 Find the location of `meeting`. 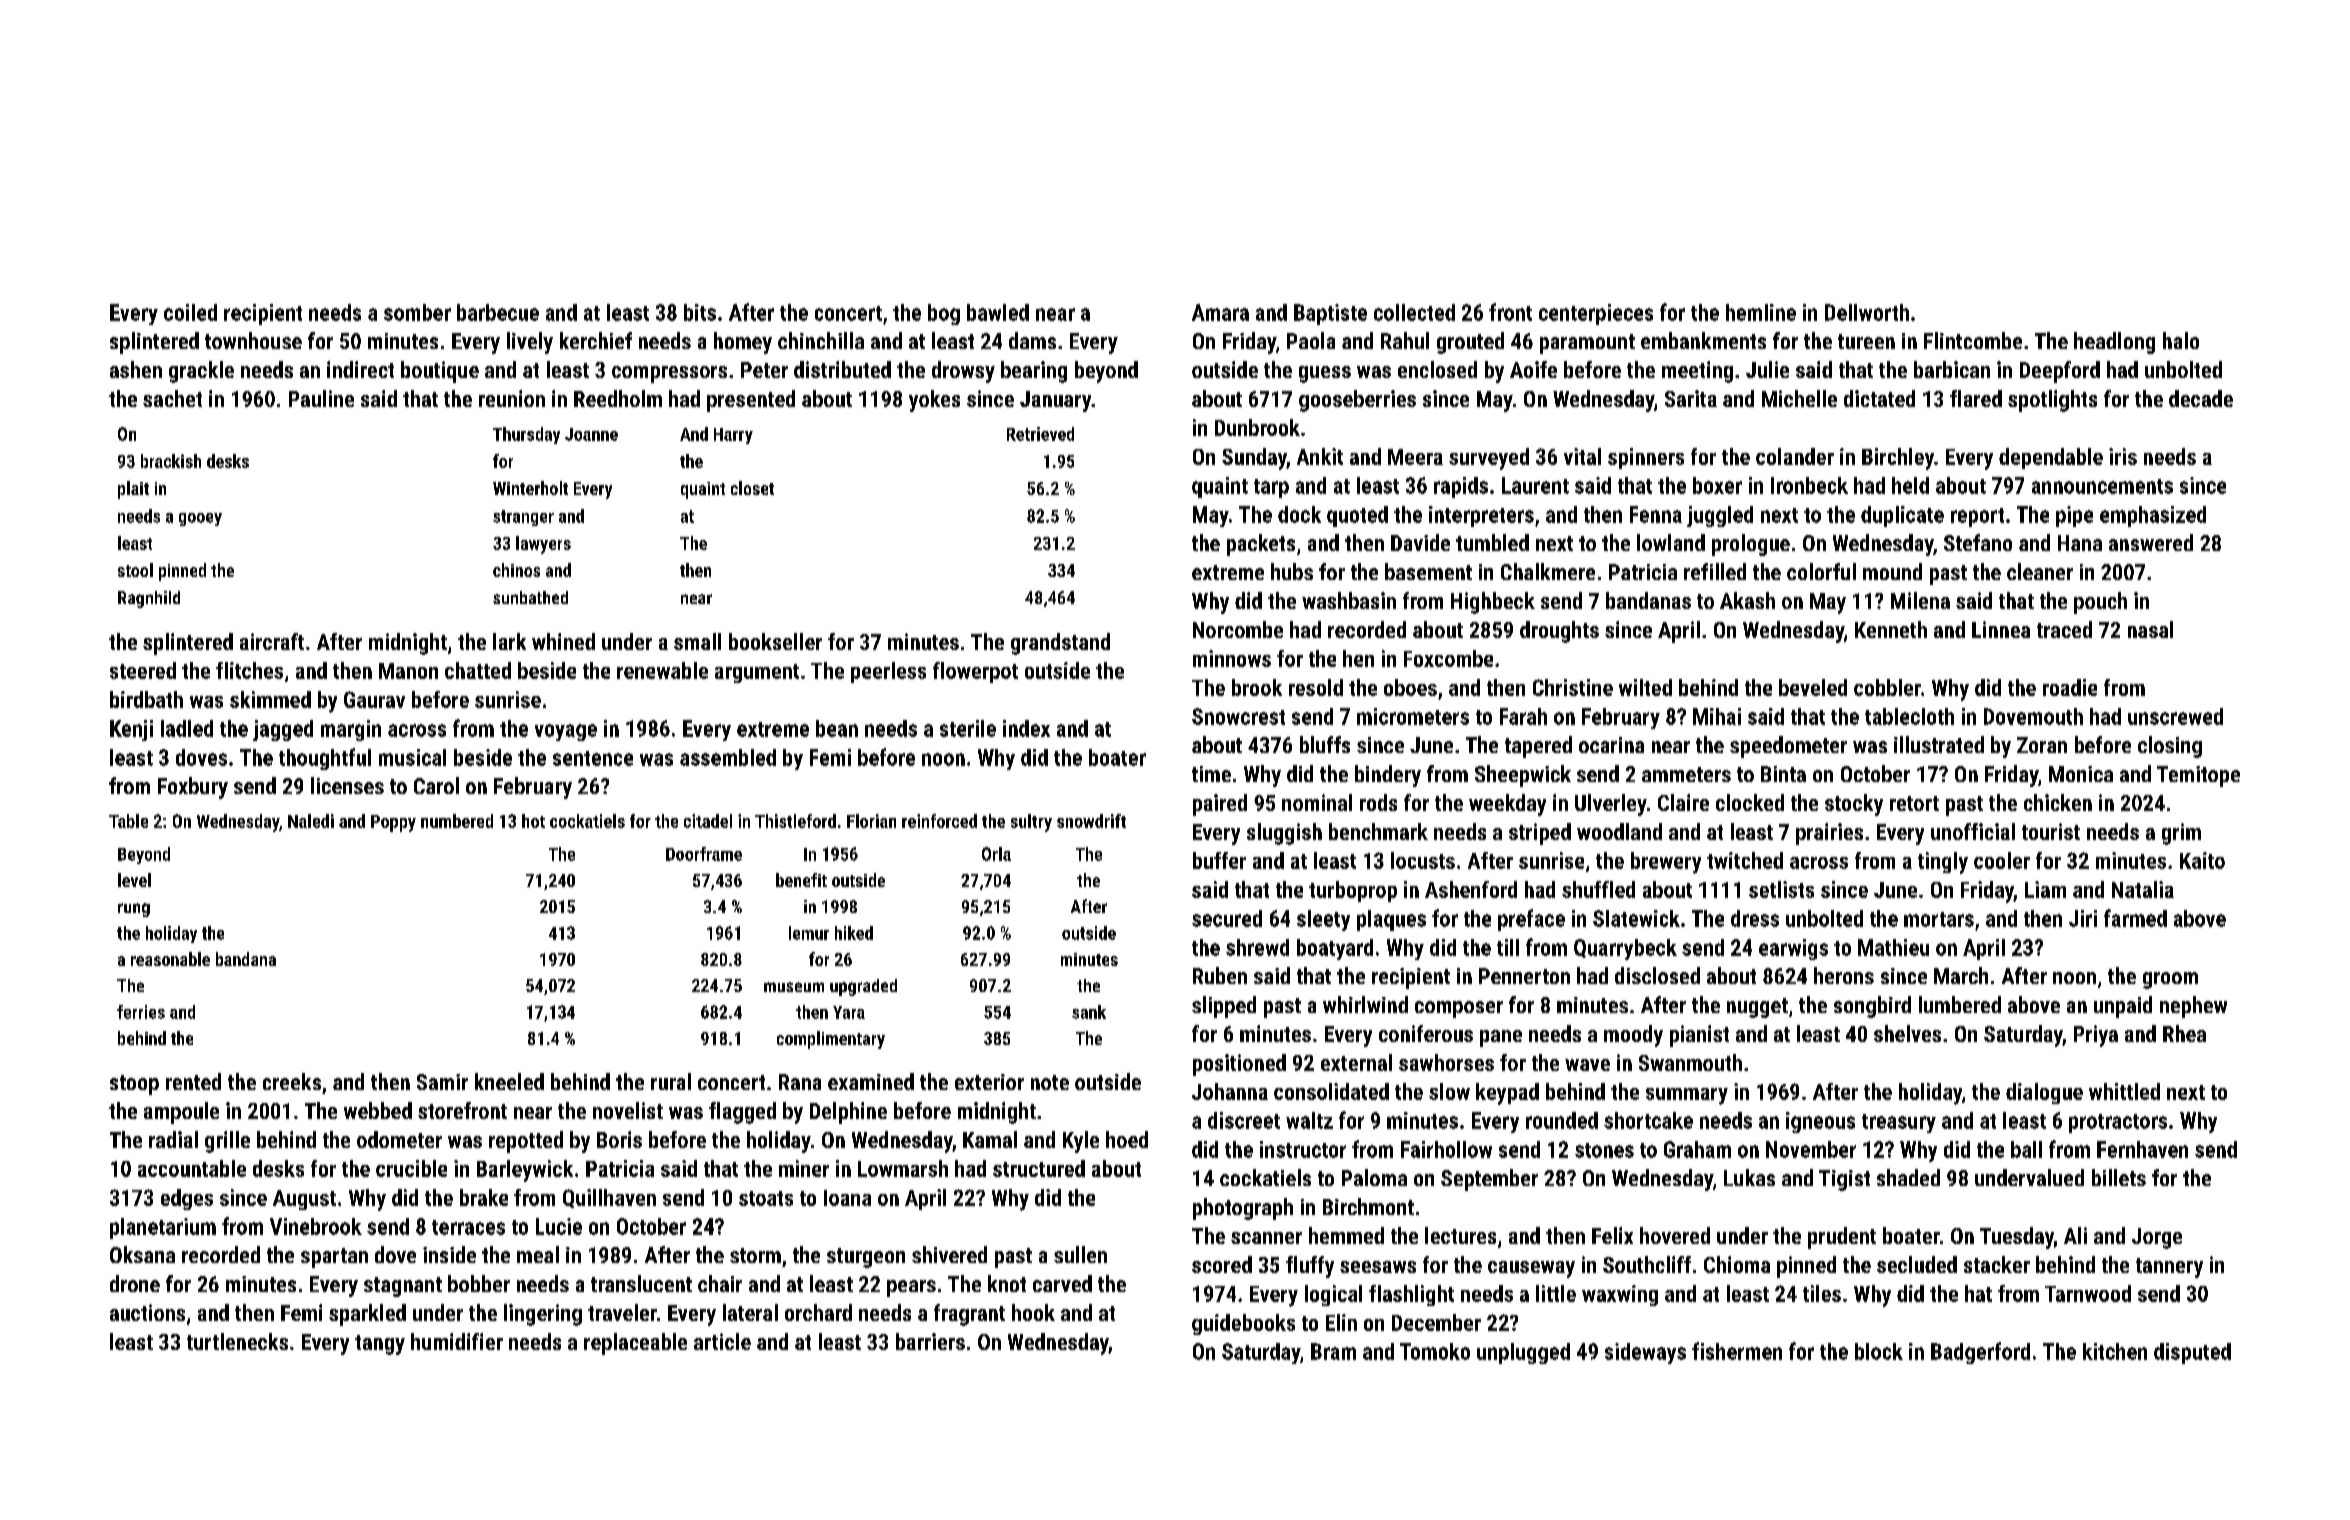

meeting is located at coordinates (1697, 372).
